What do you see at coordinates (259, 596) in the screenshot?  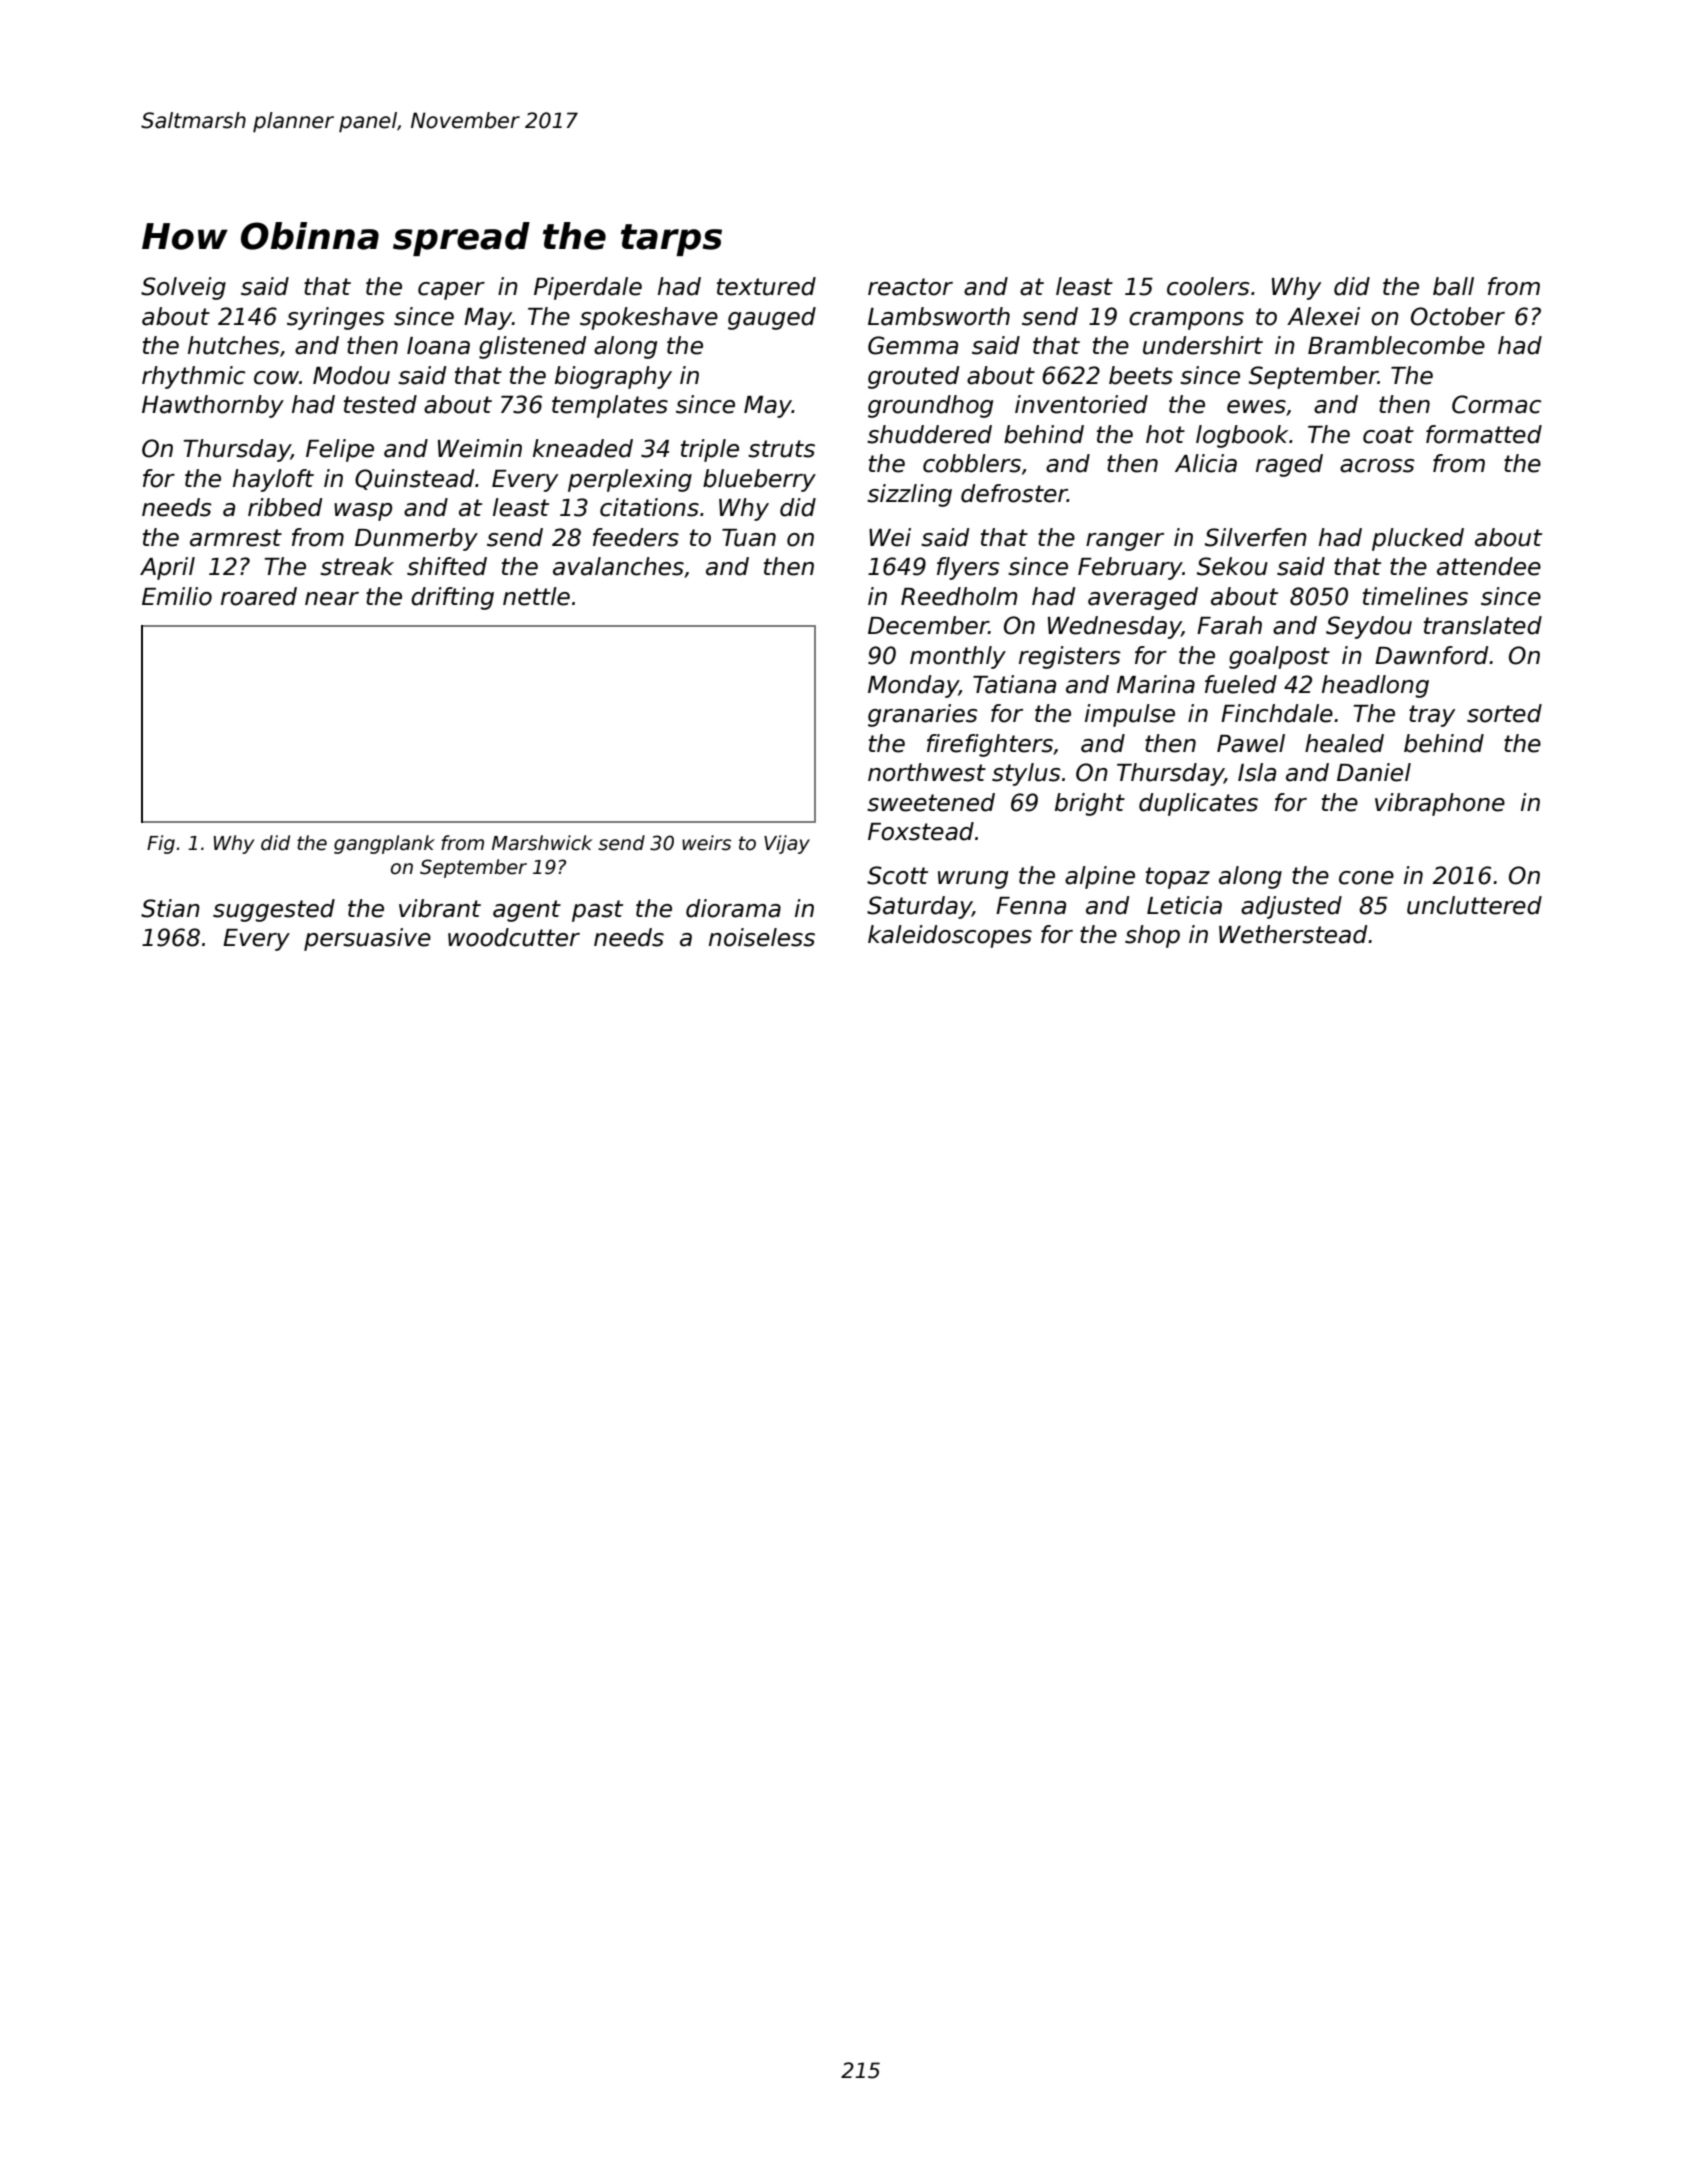 I see `roared` at bounding box center [259, 596].
